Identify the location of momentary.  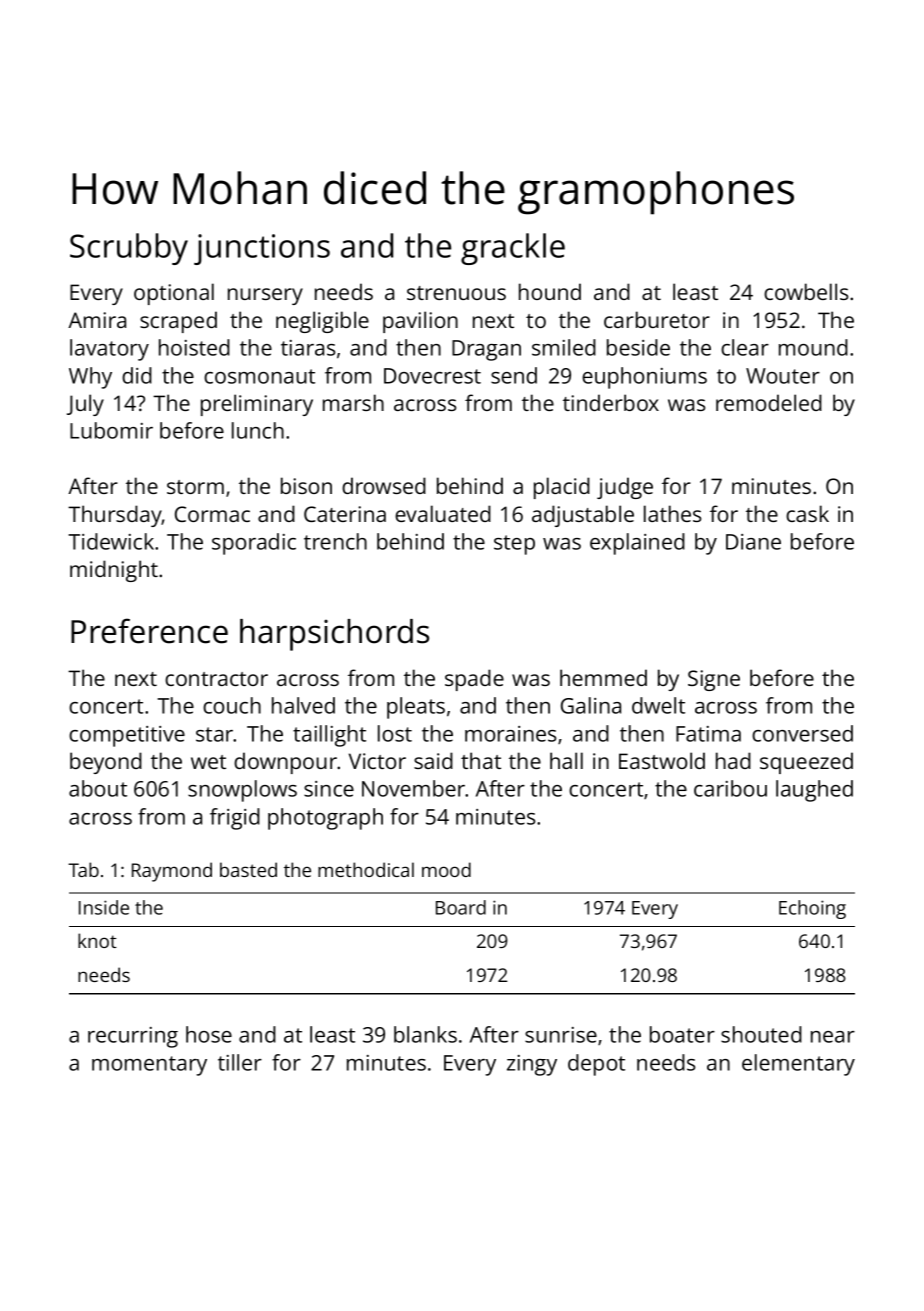
(149, 1066).
